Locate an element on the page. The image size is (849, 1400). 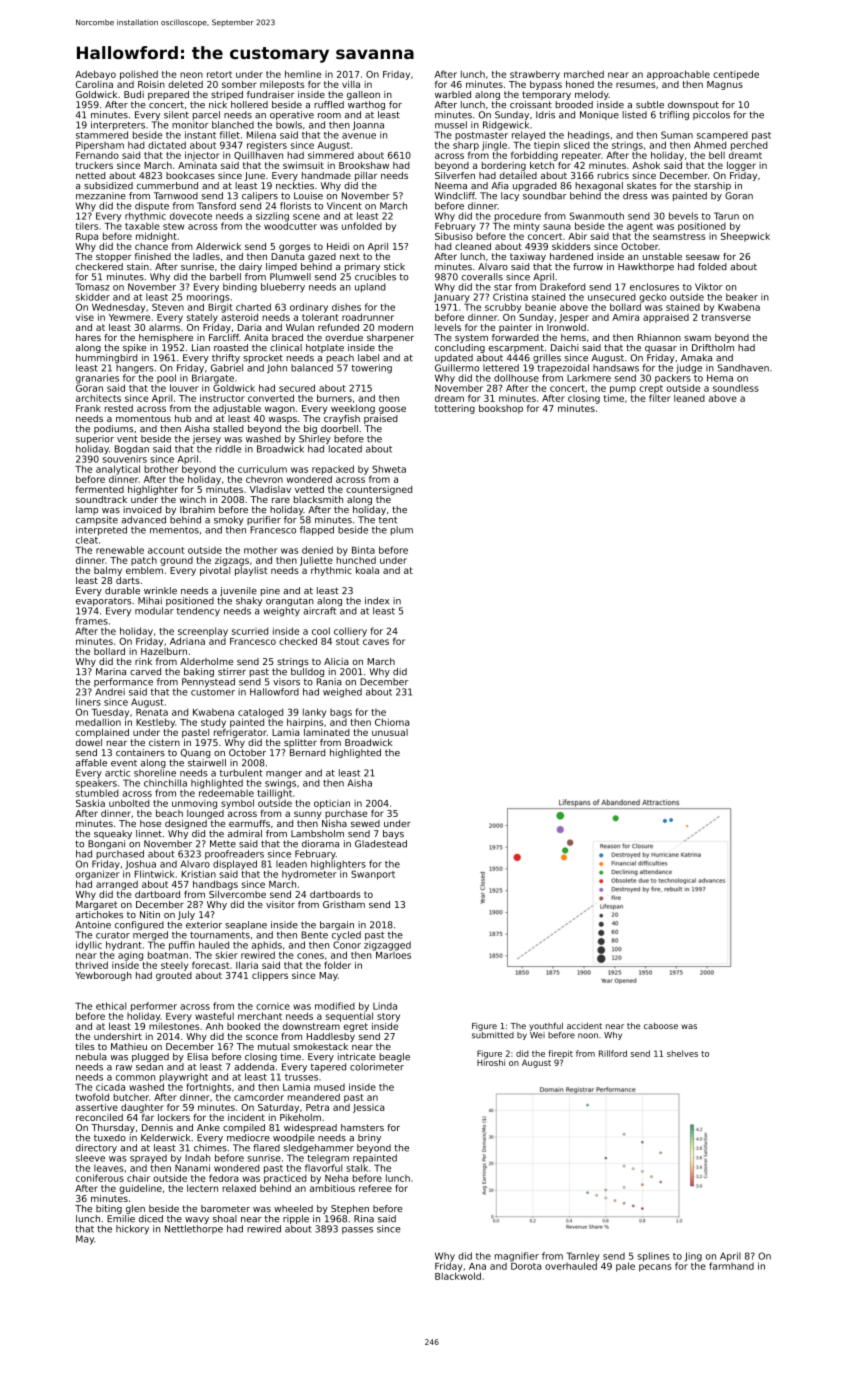
warthog is located at coordinates (366, 105).
